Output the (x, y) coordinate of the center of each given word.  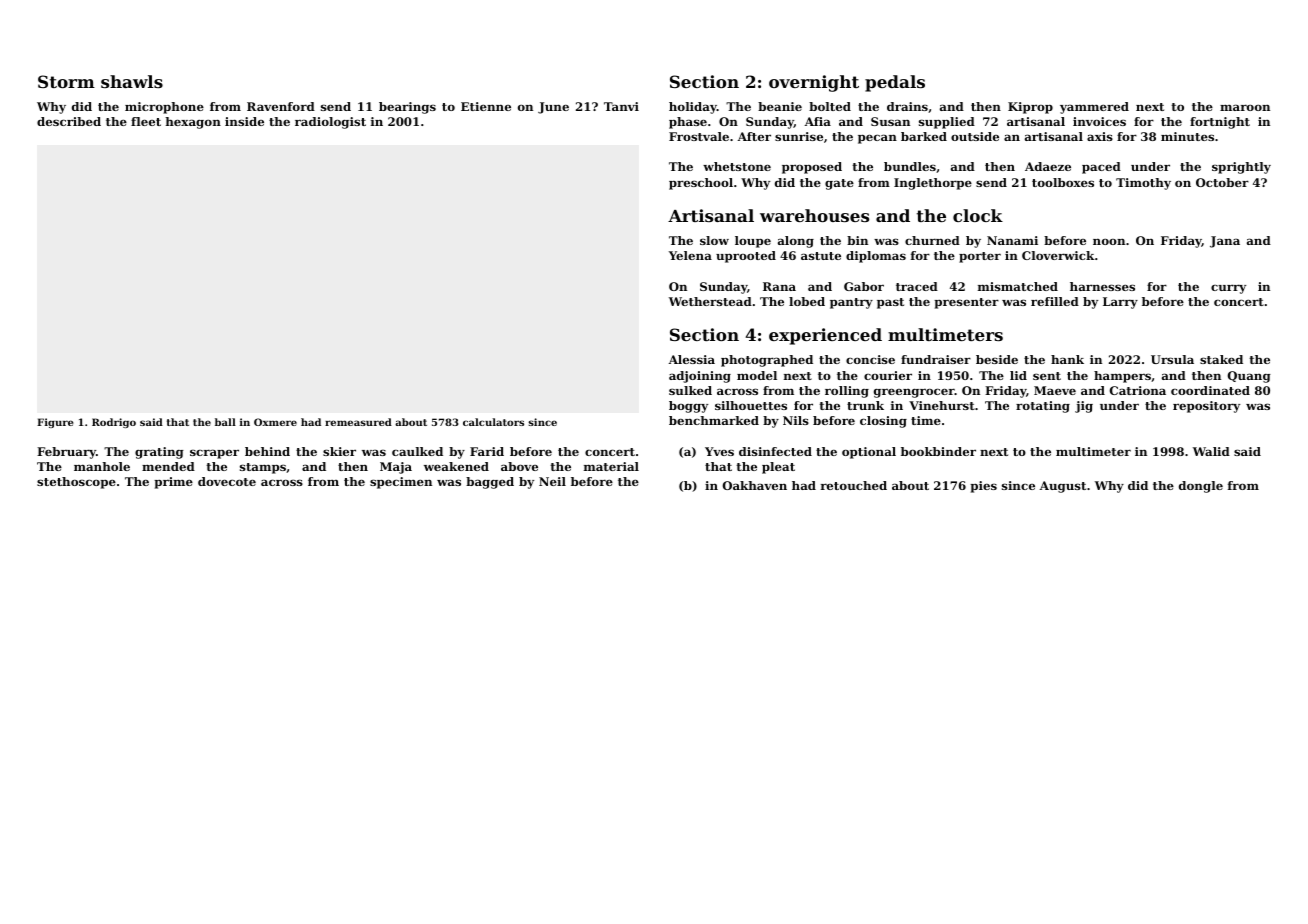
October (1222, 182)
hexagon (193, 123)
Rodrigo (114, 423)
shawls (132, 81)
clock (978, 215)
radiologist (330, 123)
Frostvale (699, 136)
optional (869, 453)
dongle (1201, 487)
